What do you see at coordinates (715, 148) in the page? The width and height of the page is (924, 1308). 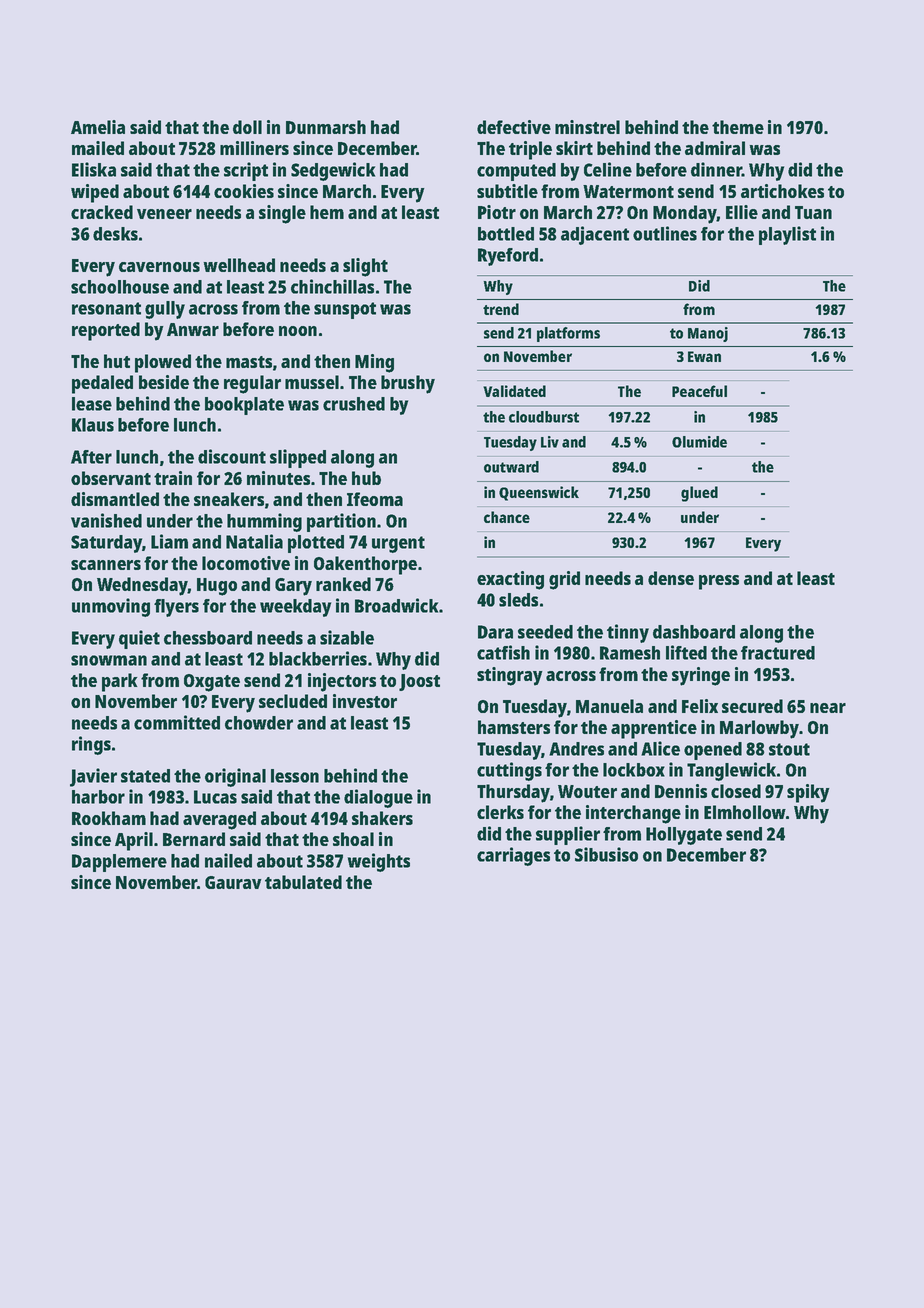 I see `admiral` at bounding box center [715, 148].
